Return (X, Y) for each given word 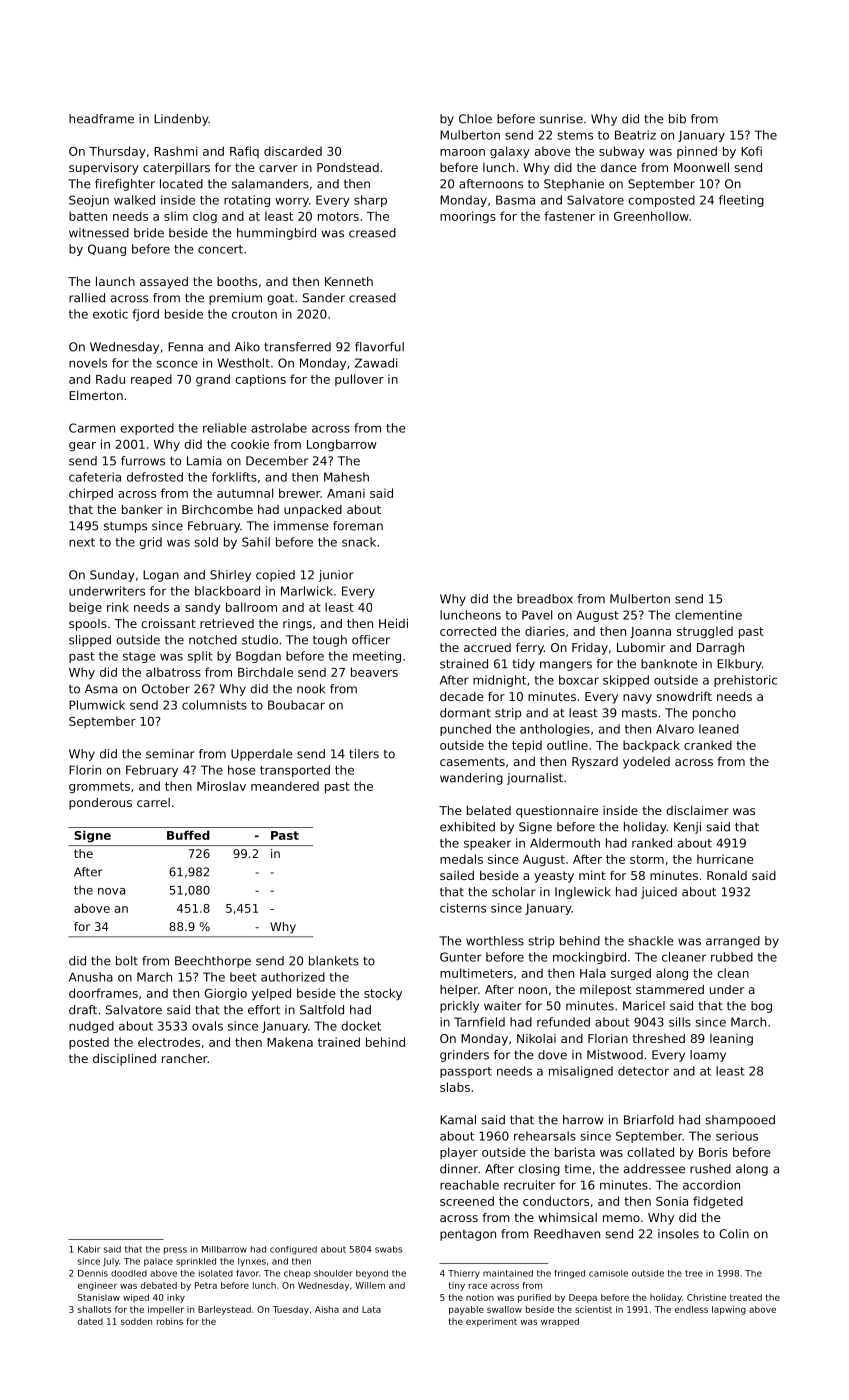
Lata (371, 1309)
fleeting (741, 201)
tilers (364, 754)
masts (639, 713)
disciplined (124, 1060)
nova (111, 891)
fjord (145, 315)
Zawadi (376, 363)
